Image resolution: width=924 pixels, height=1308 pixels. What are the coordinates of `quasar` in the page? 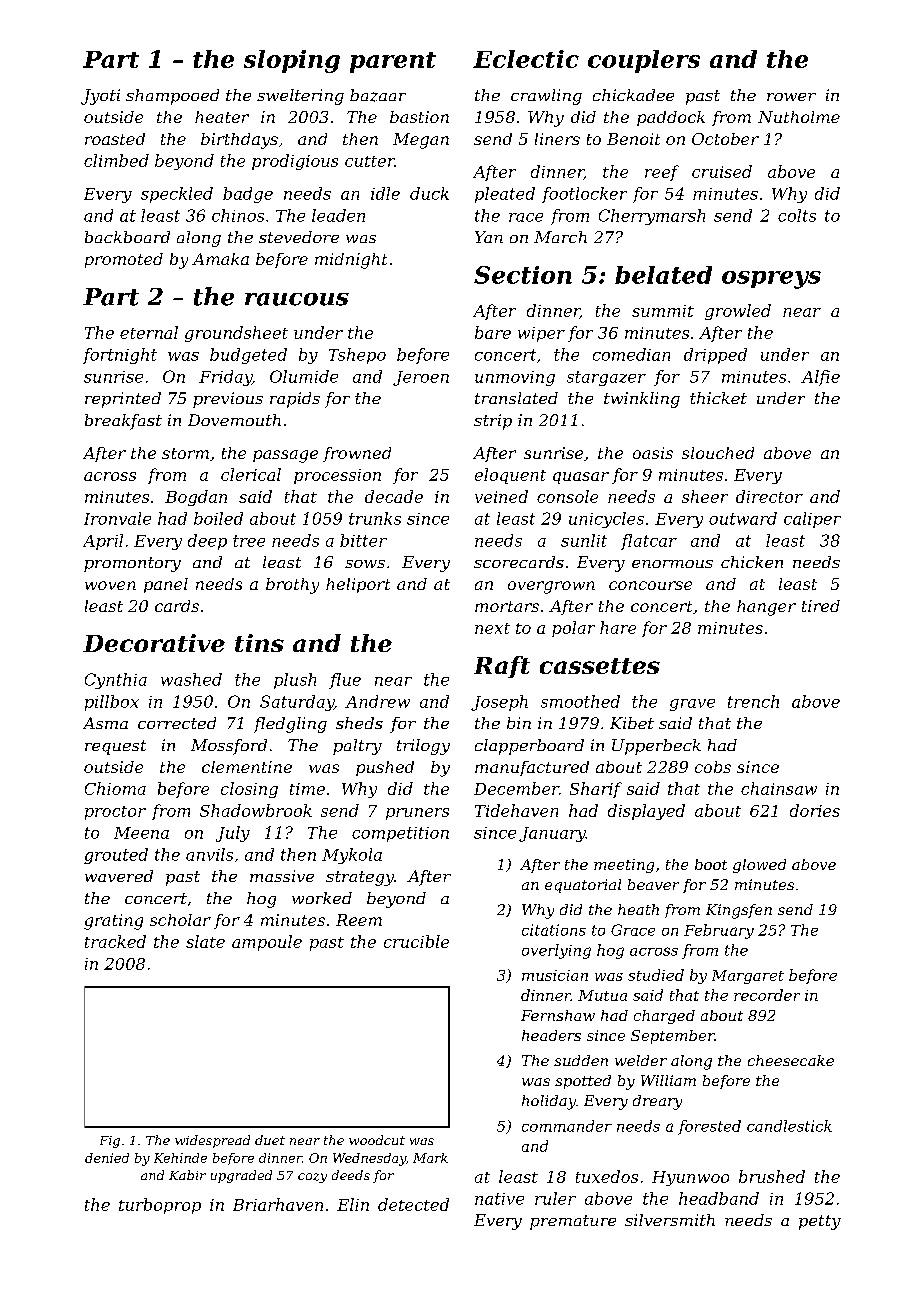 It's located at (581, 478).
